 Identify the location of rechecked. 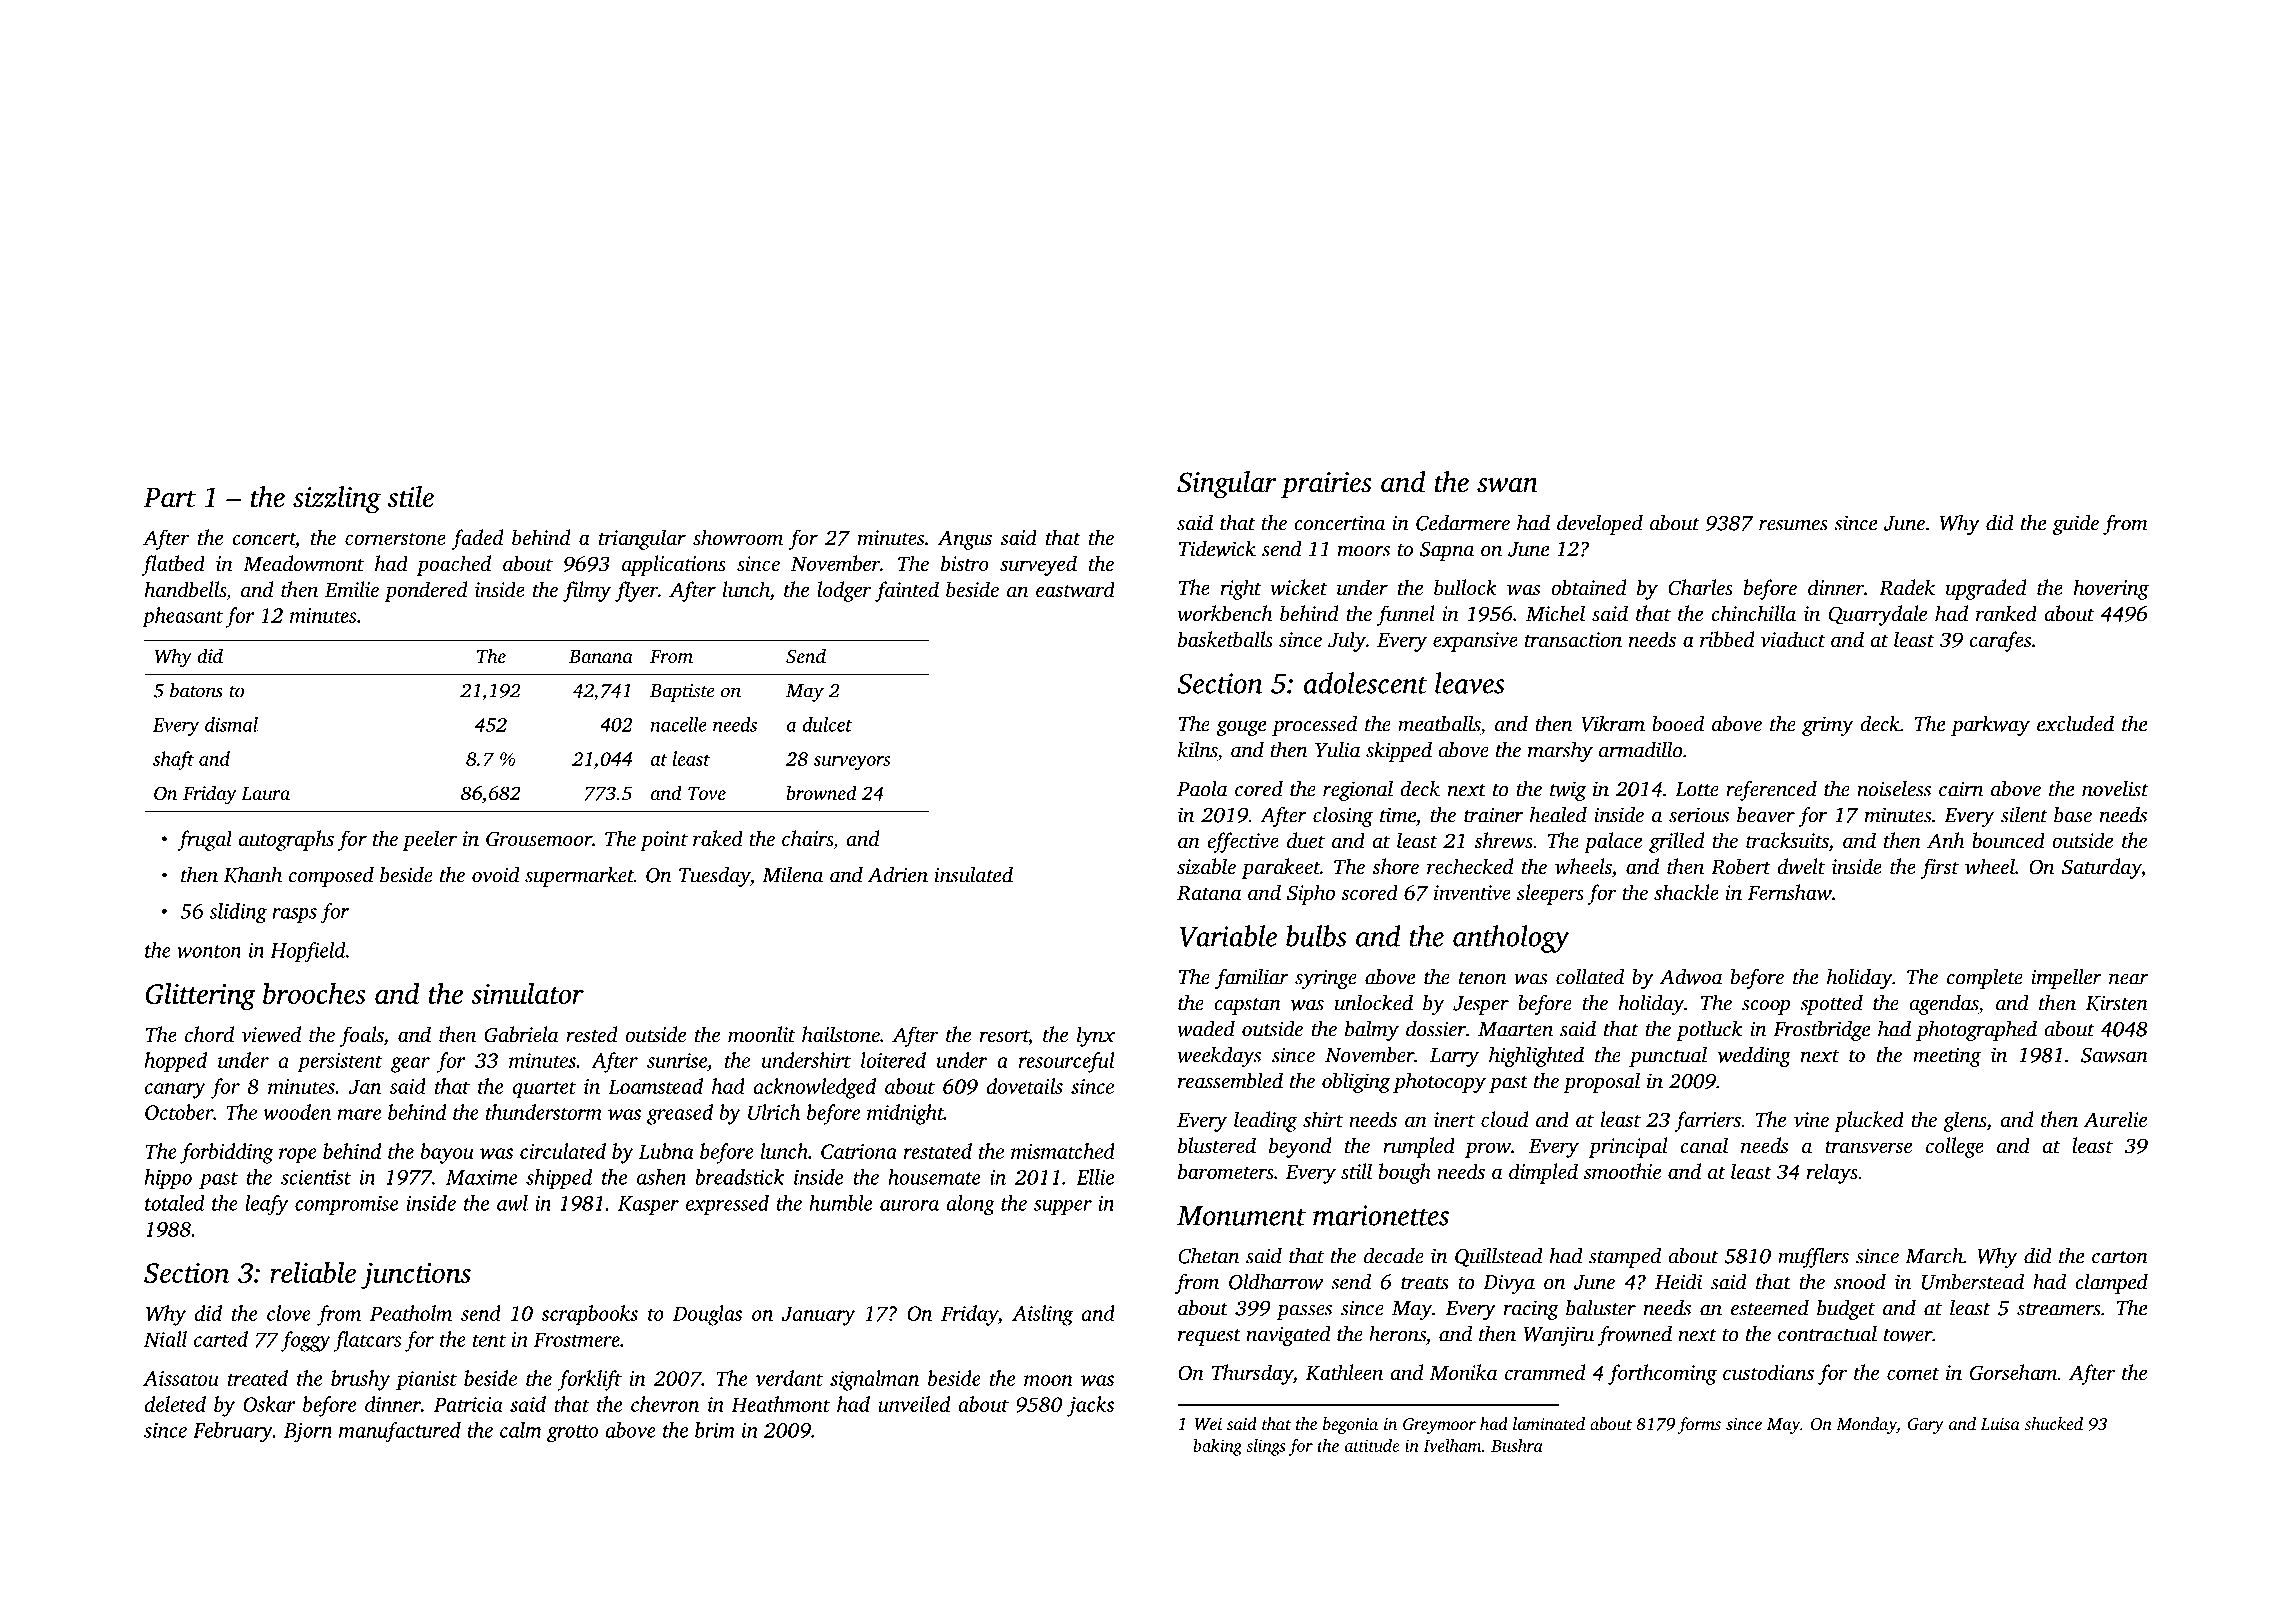
(1470, 866).
